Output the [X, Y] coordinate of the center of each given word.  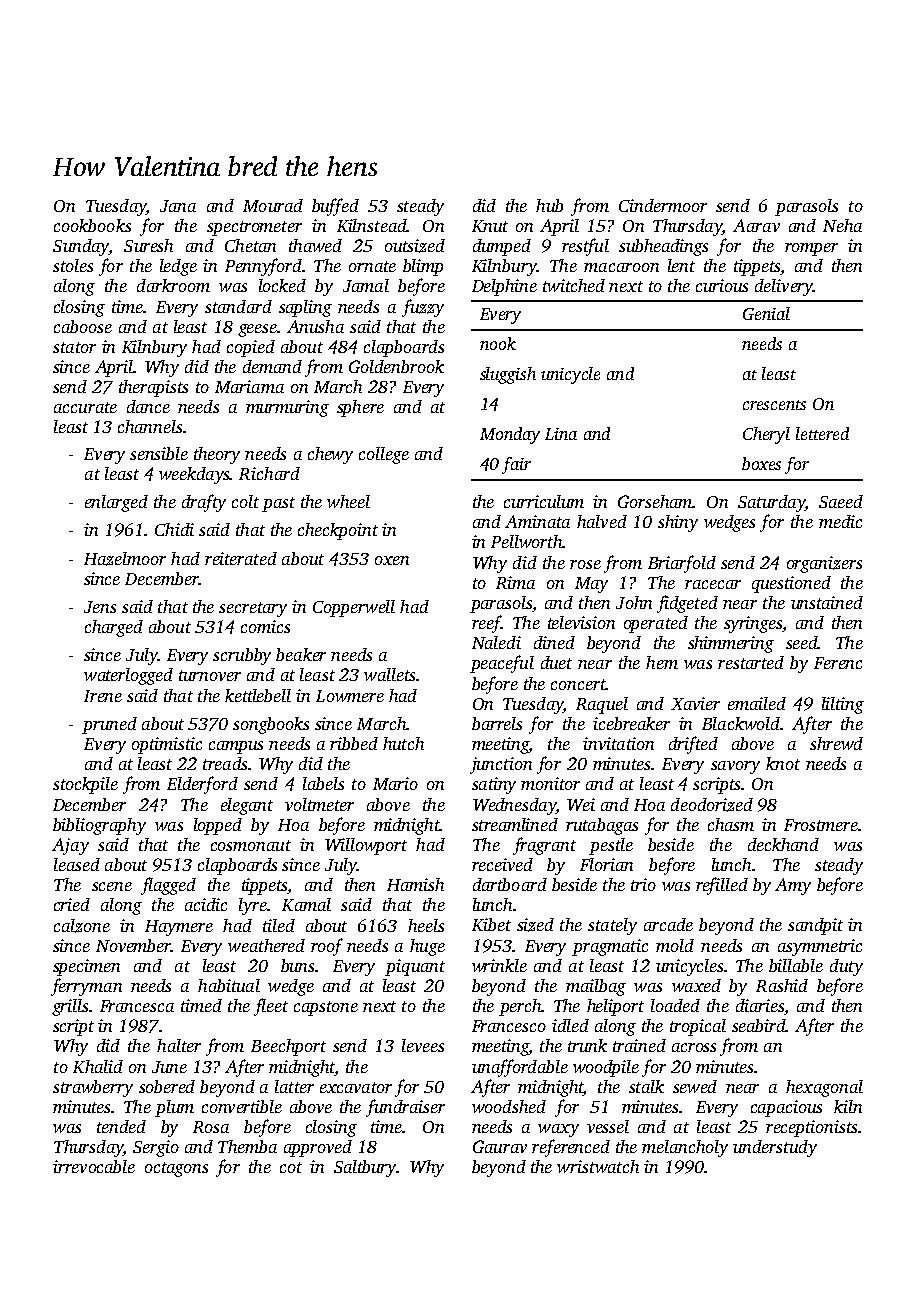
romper [811, 249]
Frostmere [821, 825]
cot [291, 1167]
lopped [218, 826]
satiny [494, 785]
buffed [335, 207]
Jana [178, 206]
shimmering [731, 644]
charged [114, 628]
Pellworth [526, 541]
